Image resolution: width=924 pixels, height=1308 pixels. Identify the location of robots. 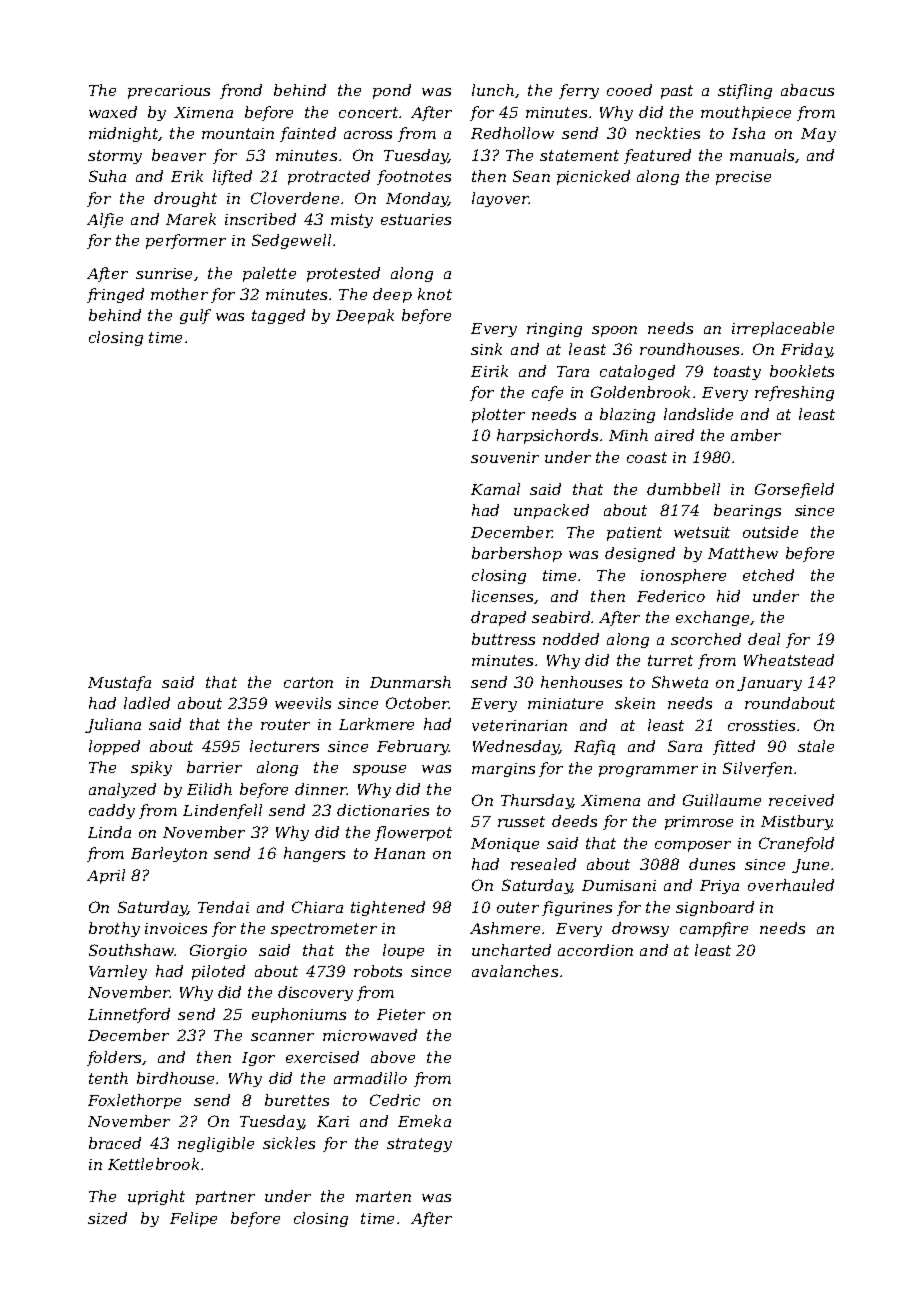
(378, 971).
